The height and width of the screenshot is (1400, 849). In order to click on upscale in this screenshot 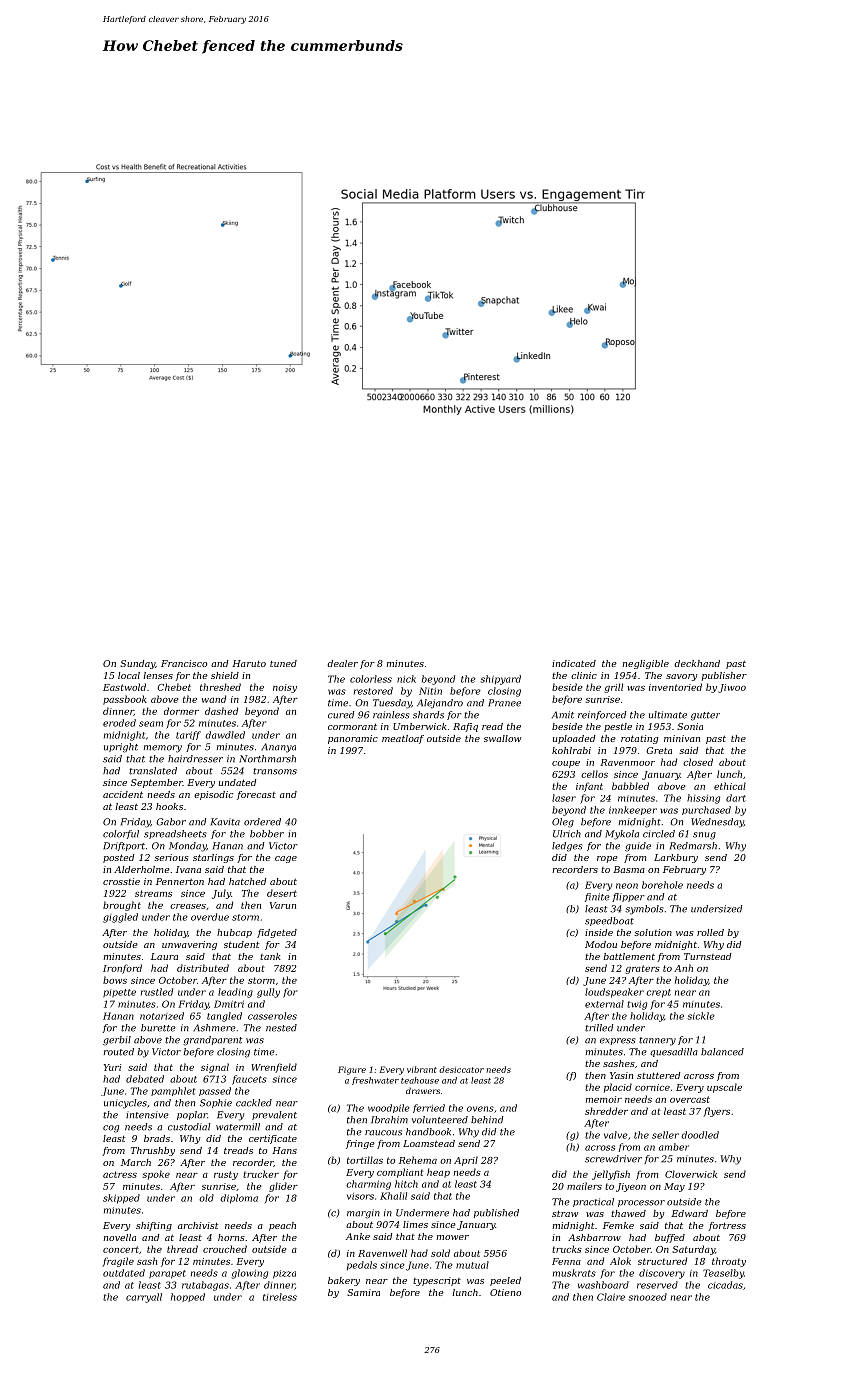, I will do `click(724, 1088)`.
